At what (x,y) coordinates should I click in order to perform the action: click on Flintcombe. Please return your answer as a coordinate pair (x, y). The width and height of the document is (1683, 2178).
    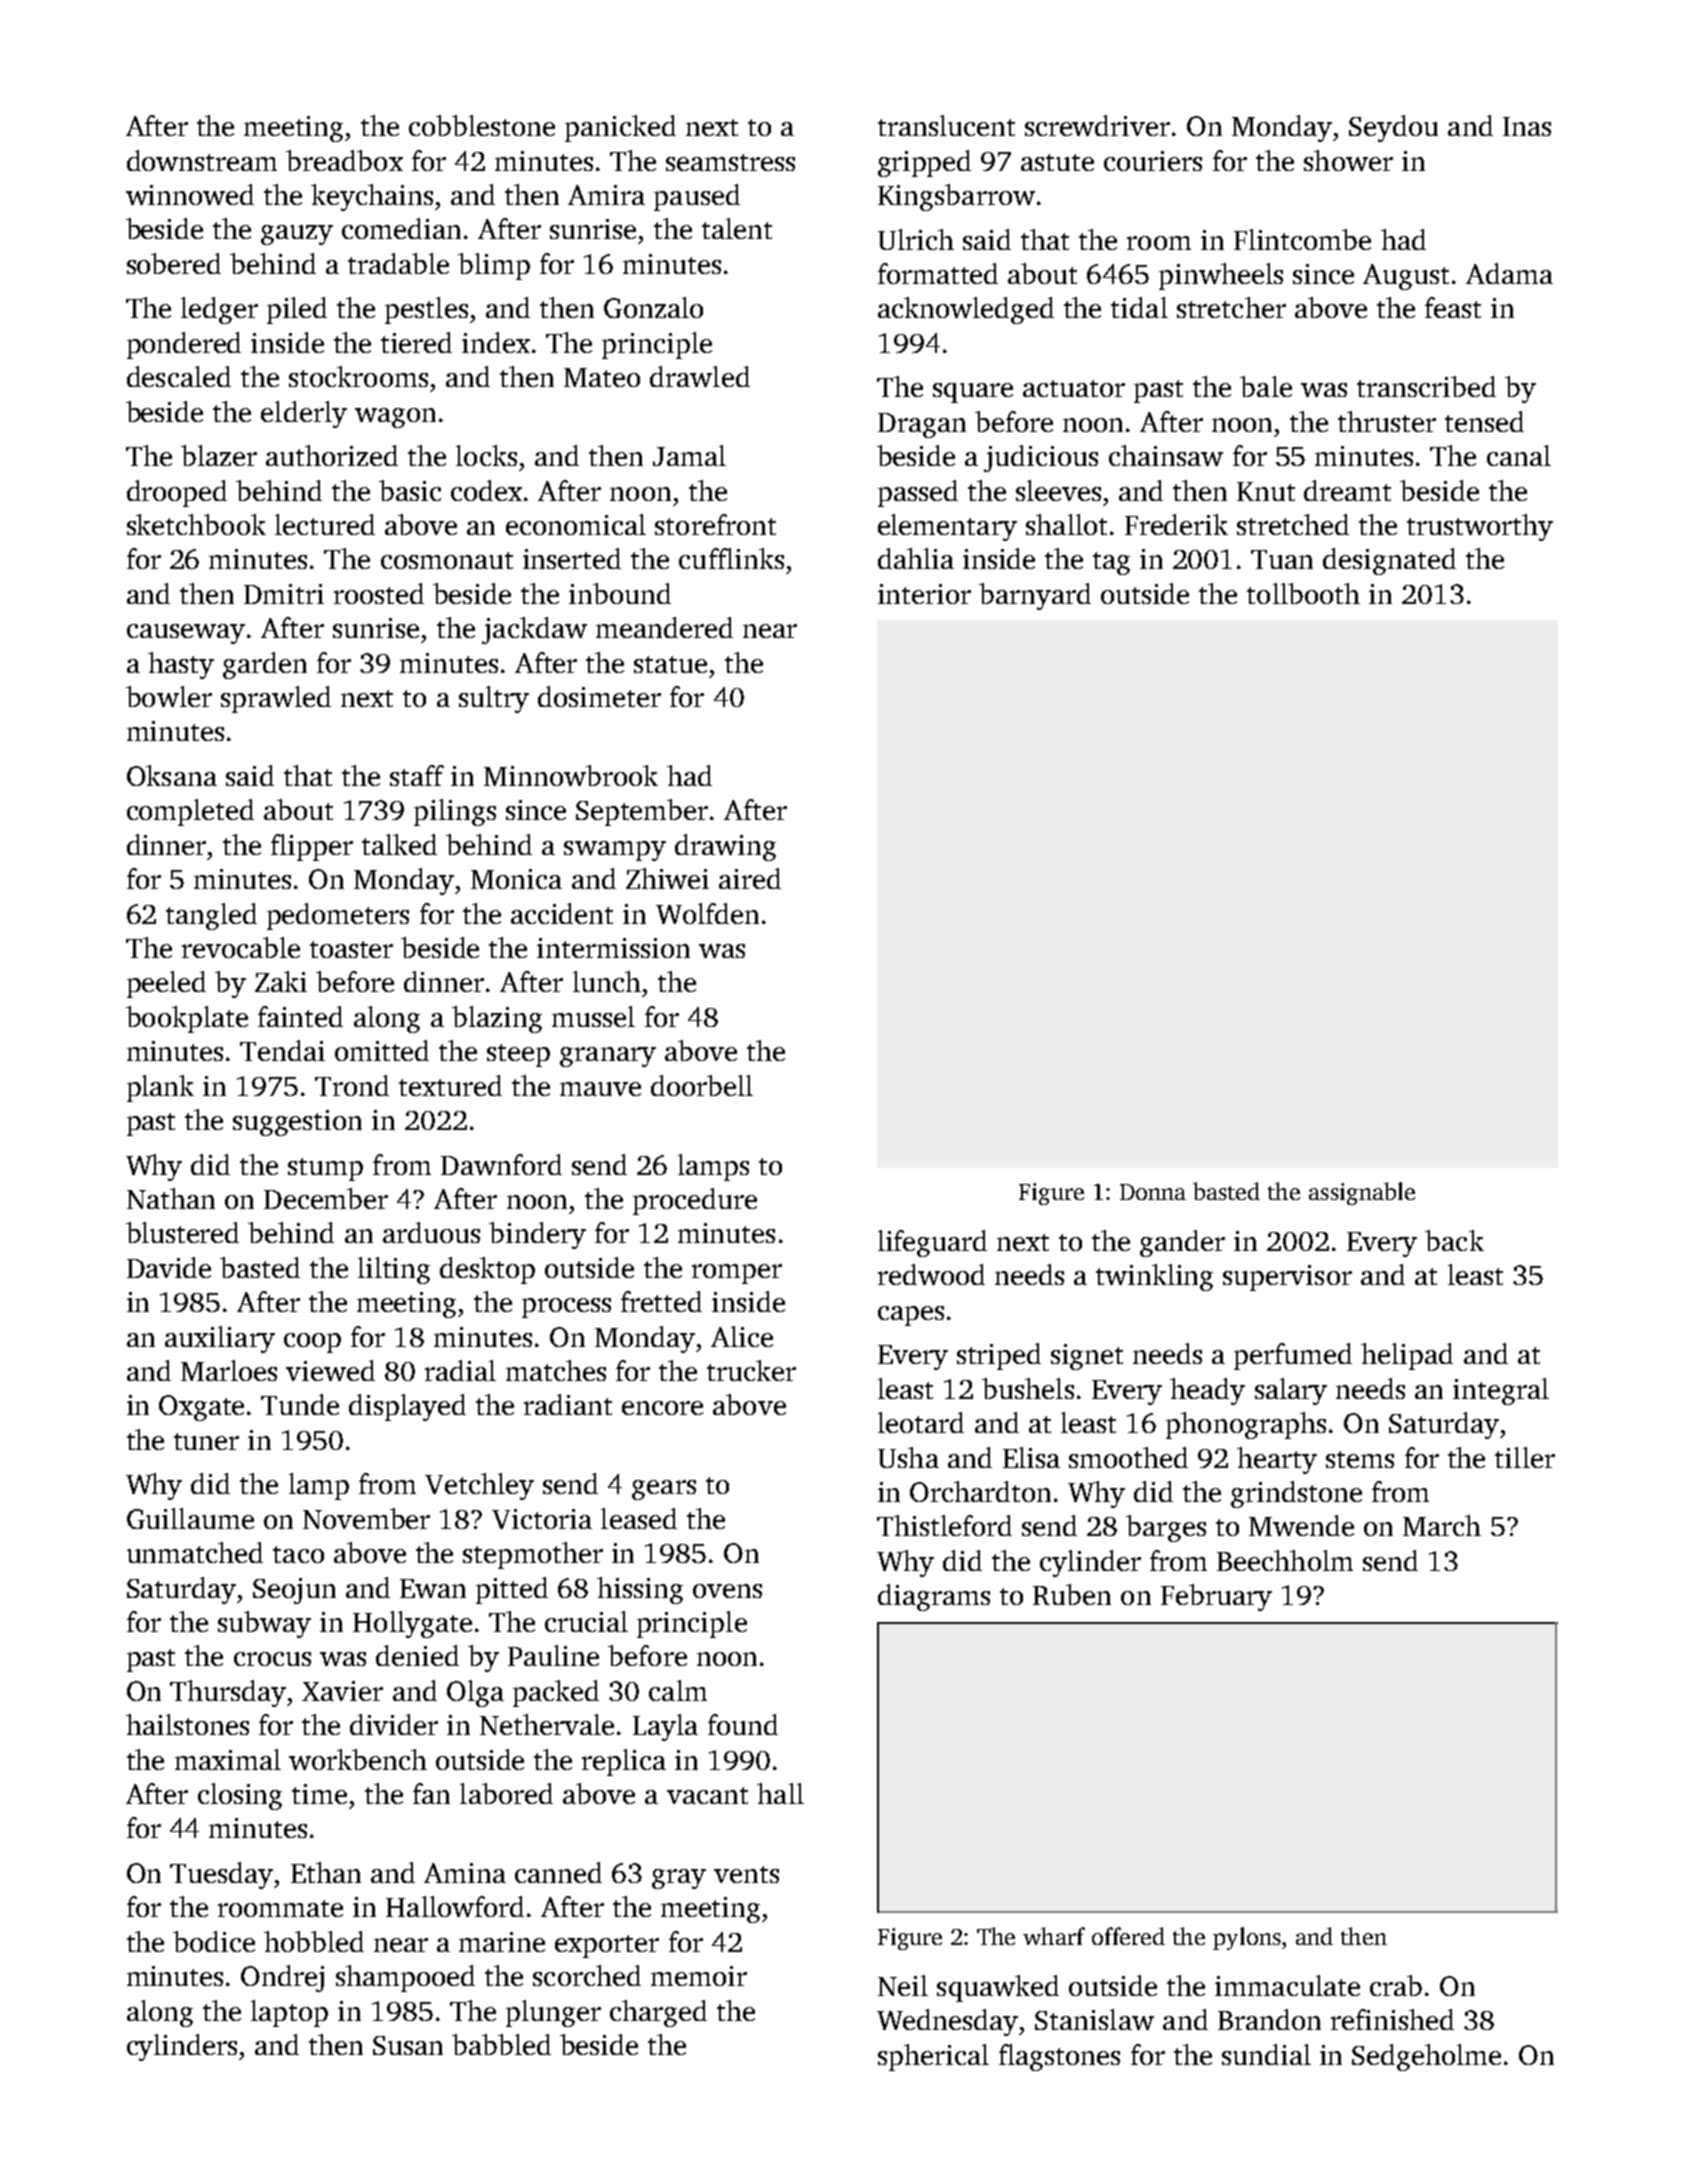
    Looking at the image, I should click on (1302, 239).
